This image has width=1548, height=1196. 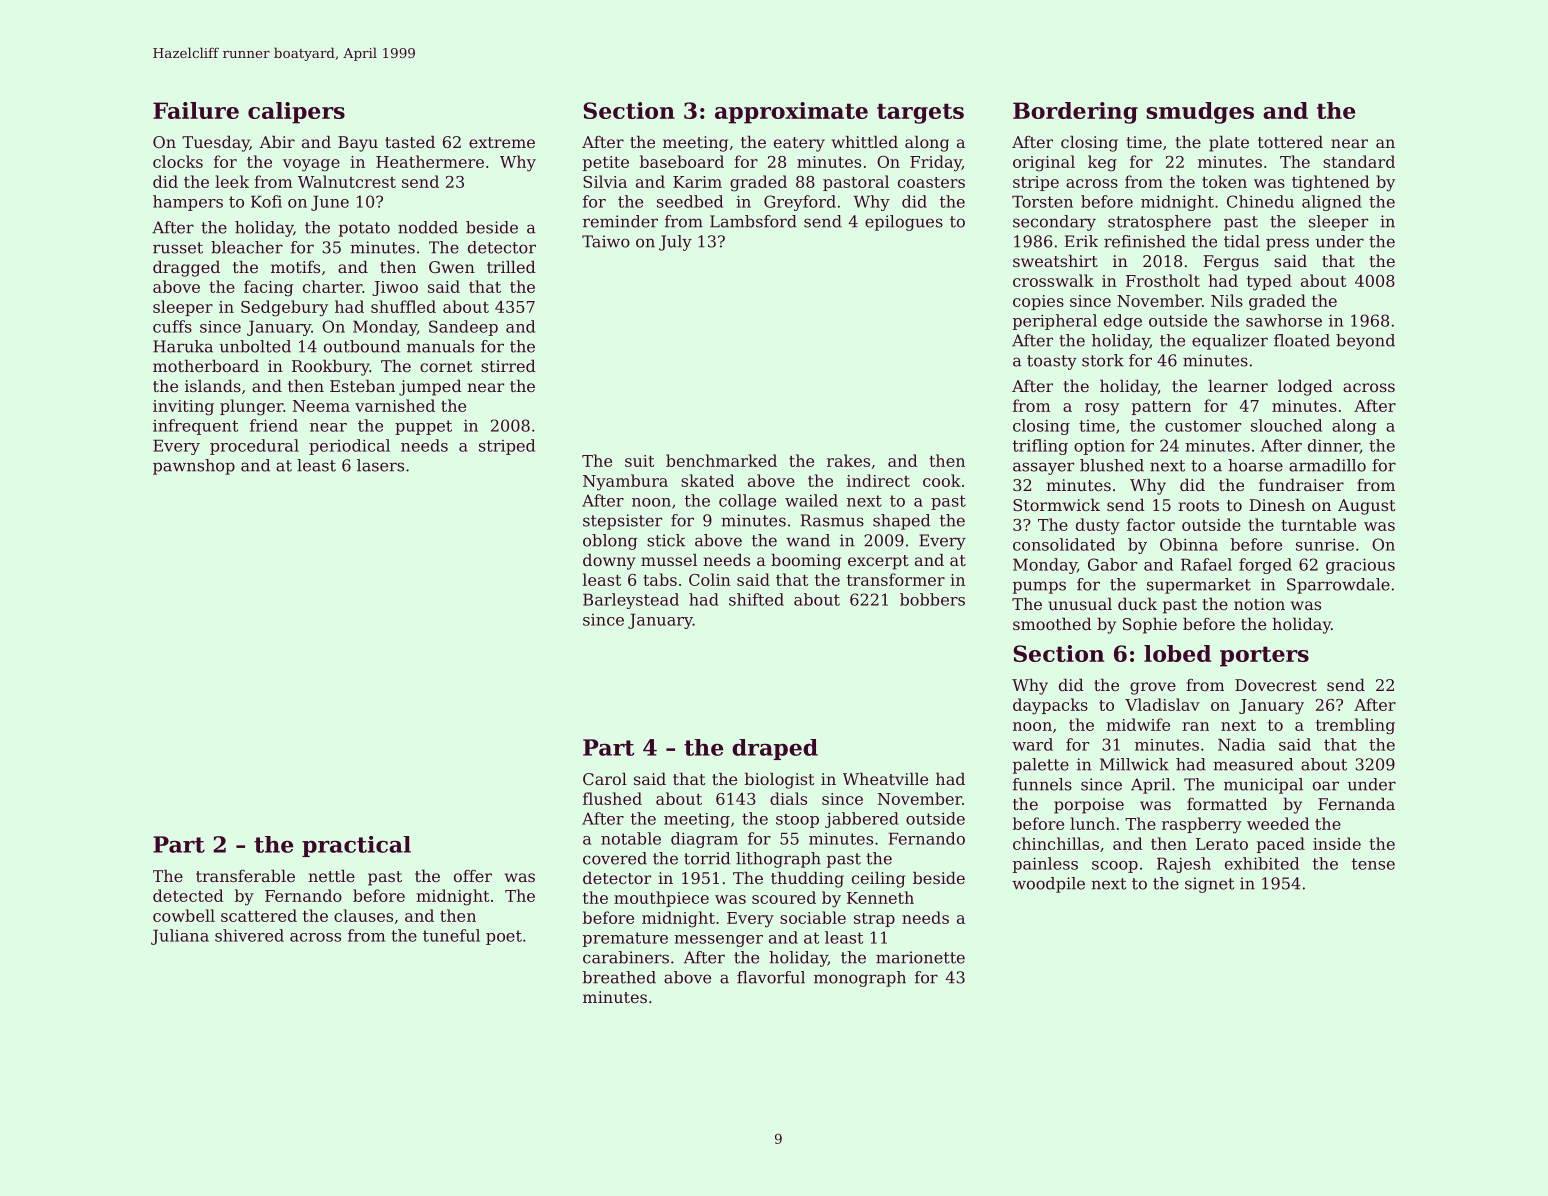 What do you see at coordinates (1253, 764) in the image?
I see `measured` at bounding box center [1253, 764].
